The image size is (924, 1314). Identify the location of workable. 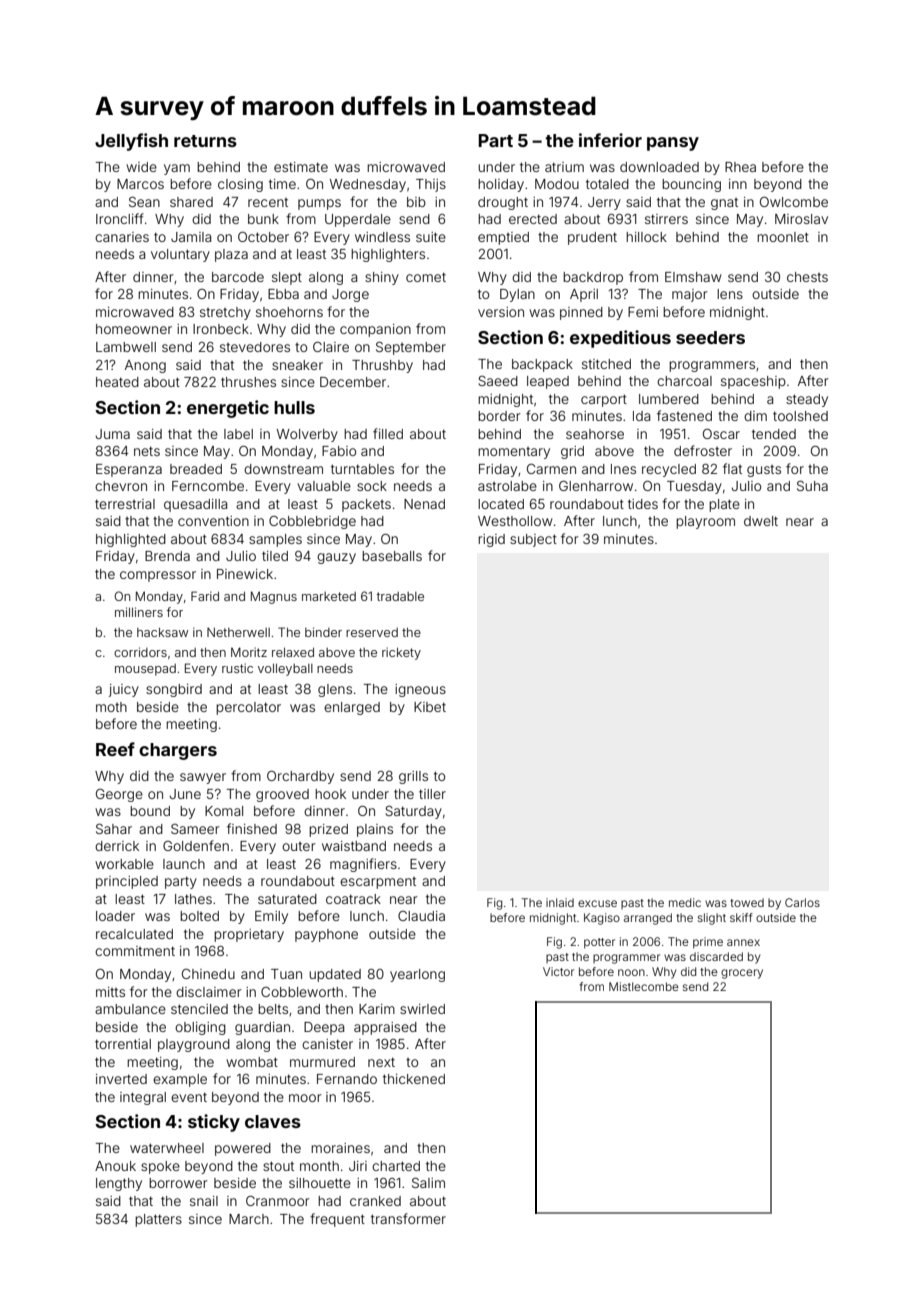
(124, 864).
